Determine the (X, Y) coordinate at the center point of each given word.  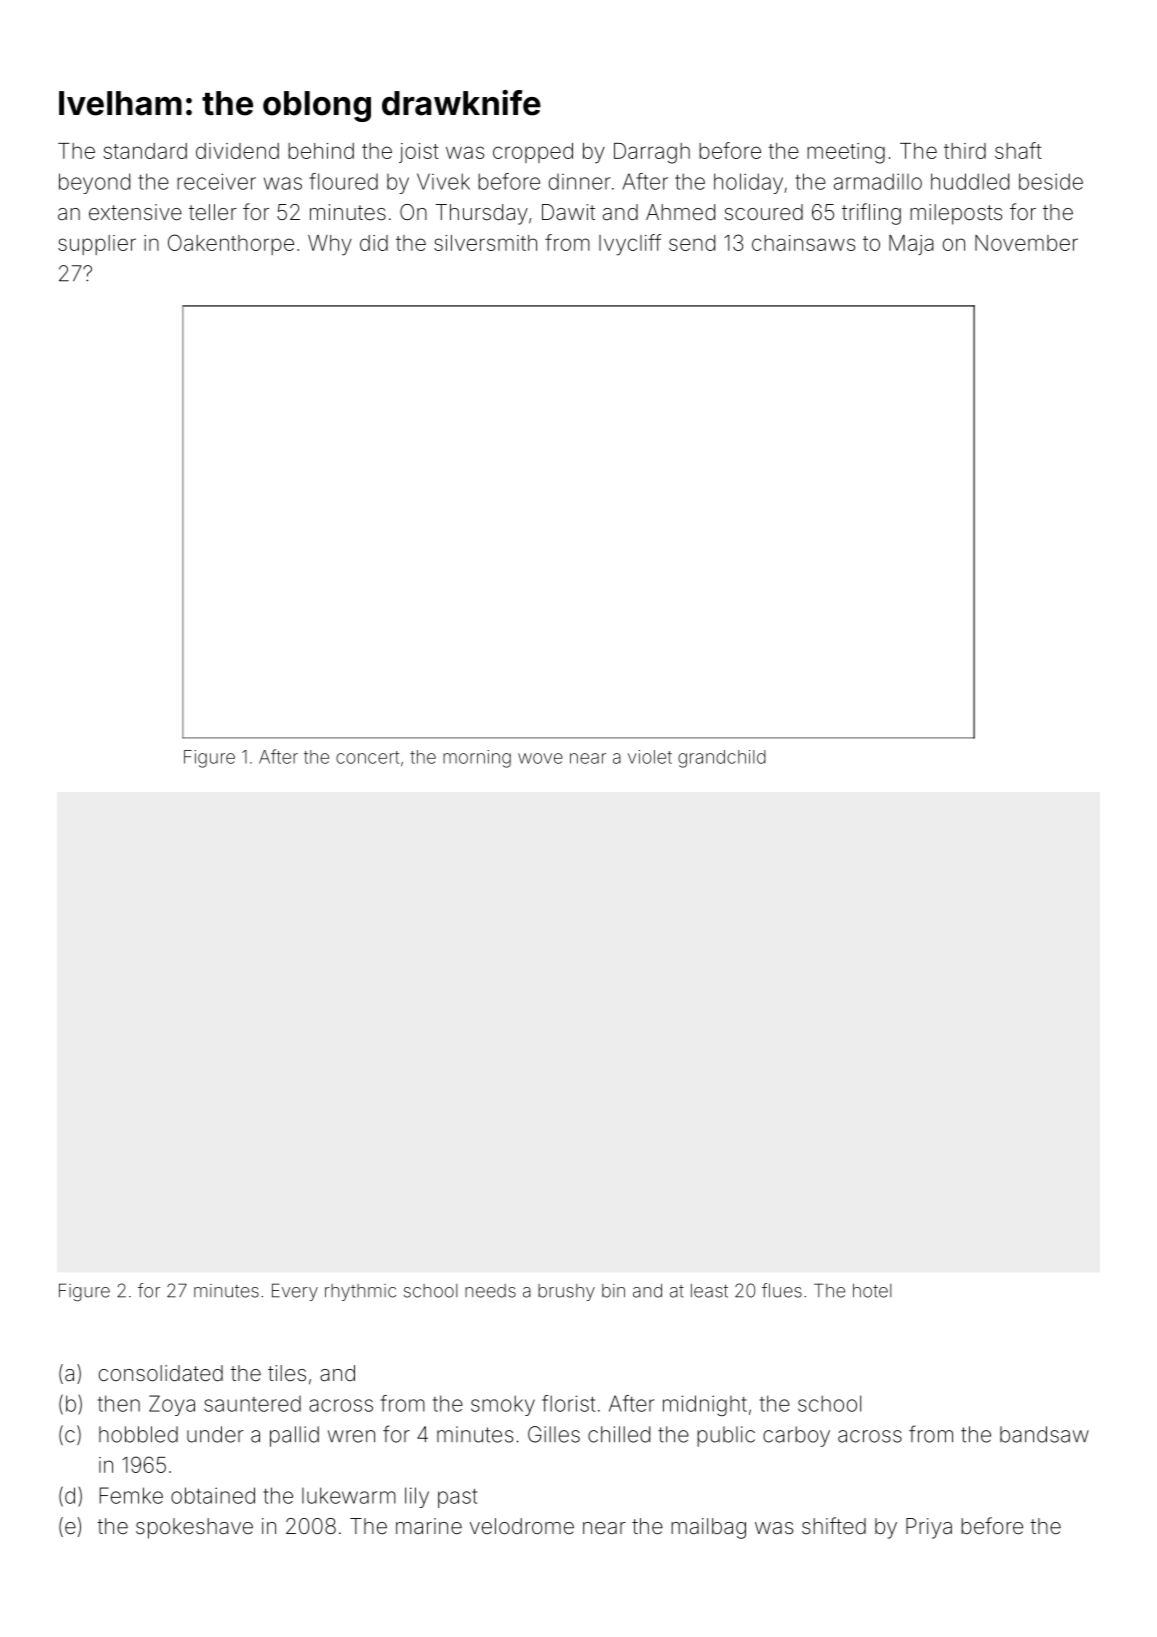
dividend (237, 151)
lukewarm (349, 1495)
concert (367, 757)
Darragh (652, 153)
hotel (872, 1291)
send (692, 243)
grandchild (722, 759)
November (1026, 243)
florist (568, 1403)
